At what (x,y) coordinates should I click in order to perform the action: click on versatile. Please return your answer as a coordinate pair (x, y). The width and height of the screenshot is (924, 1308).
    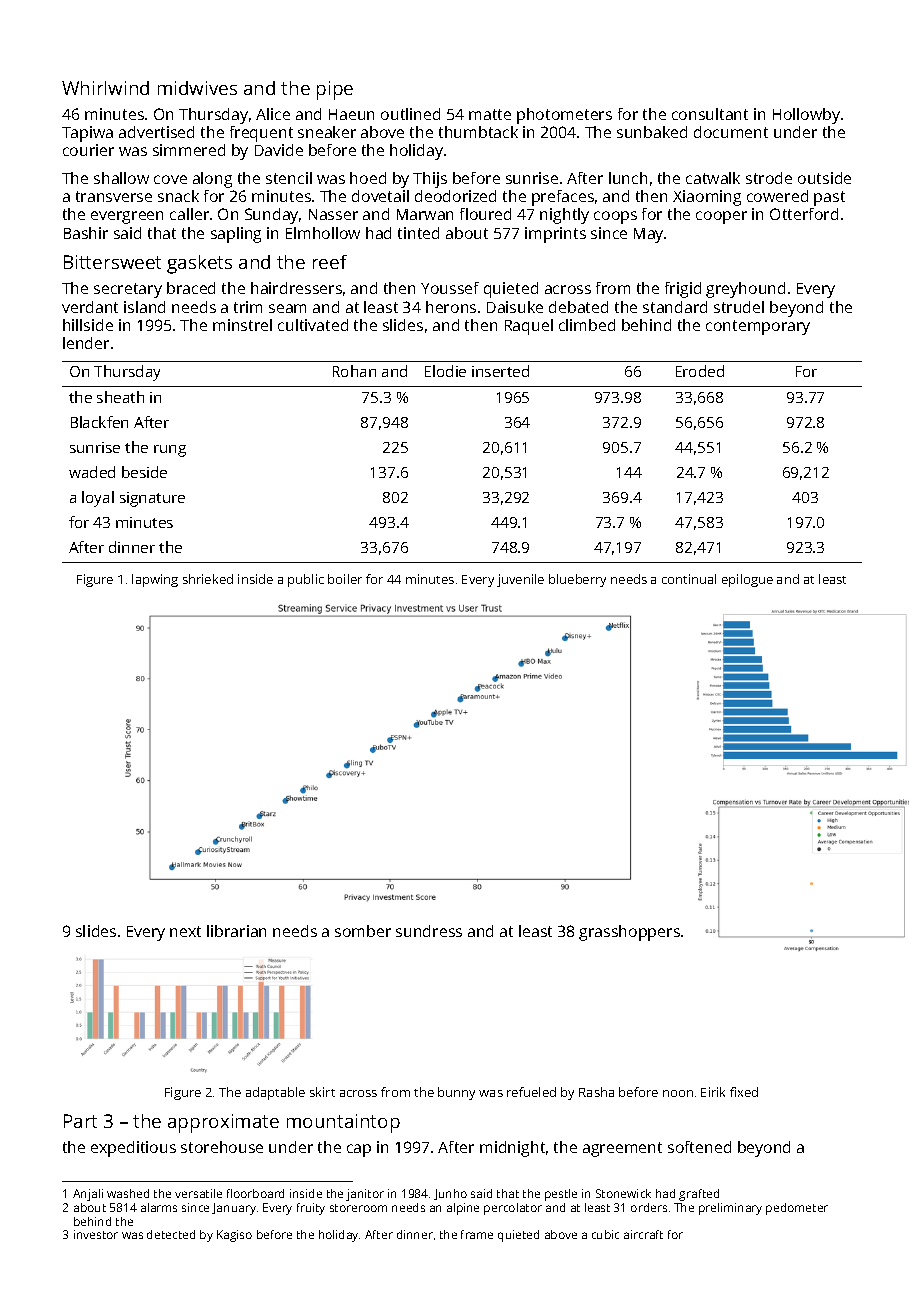
    Looking at the image, I should click on (198, 1193).
